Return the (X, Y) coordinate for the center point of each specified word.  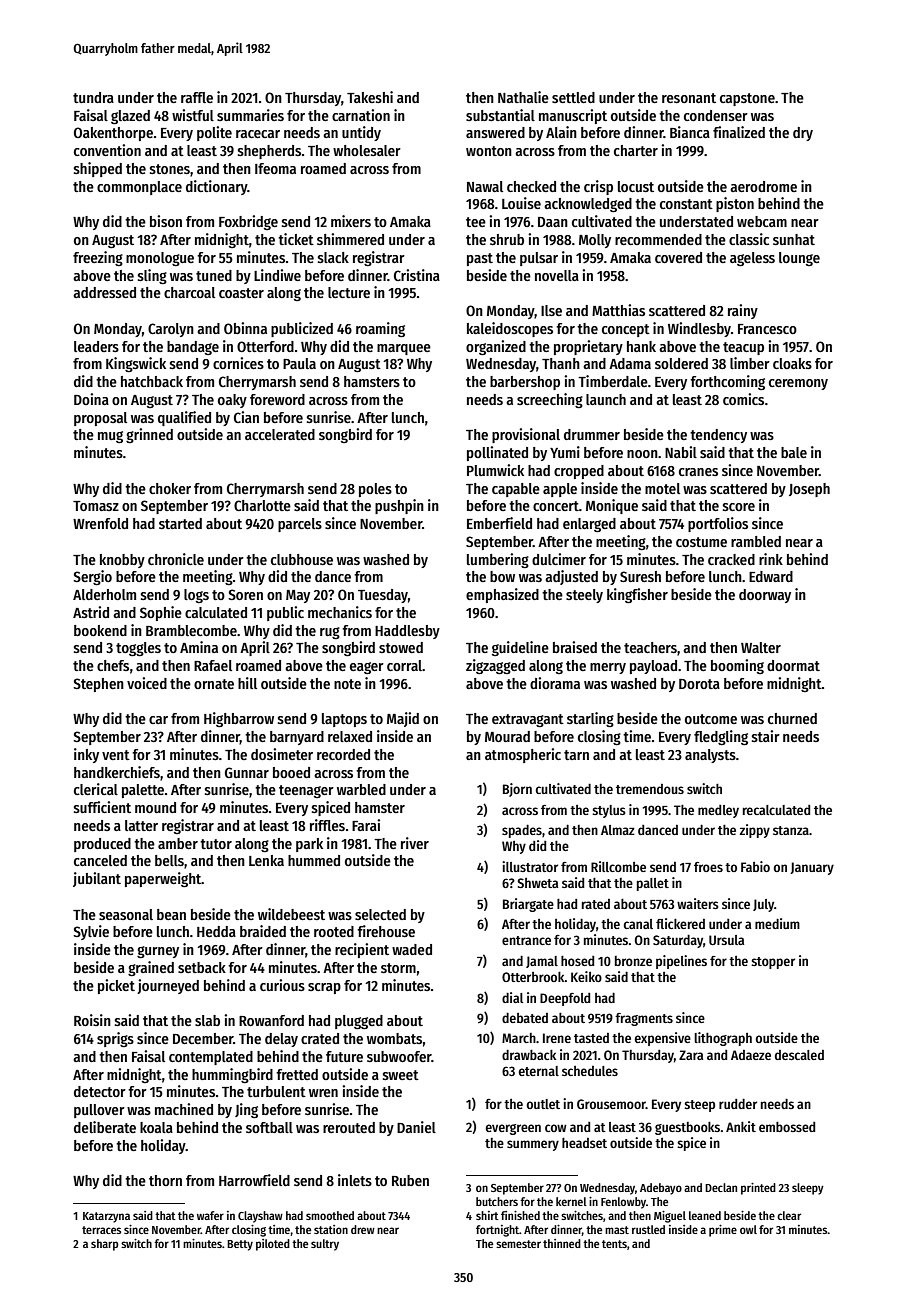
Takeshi (370, 97)
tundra (93, 97)
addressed (104, 292)
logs (196, 596)
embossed (787, 1127)
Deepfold (565, 999)
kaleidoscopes (510, 329)
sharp (104, 1245)
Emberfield (499, 523)
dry (803, 134)
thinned (562, 1243)
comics (743, 399)
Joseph (809, 490)
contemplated (211, 1058)
